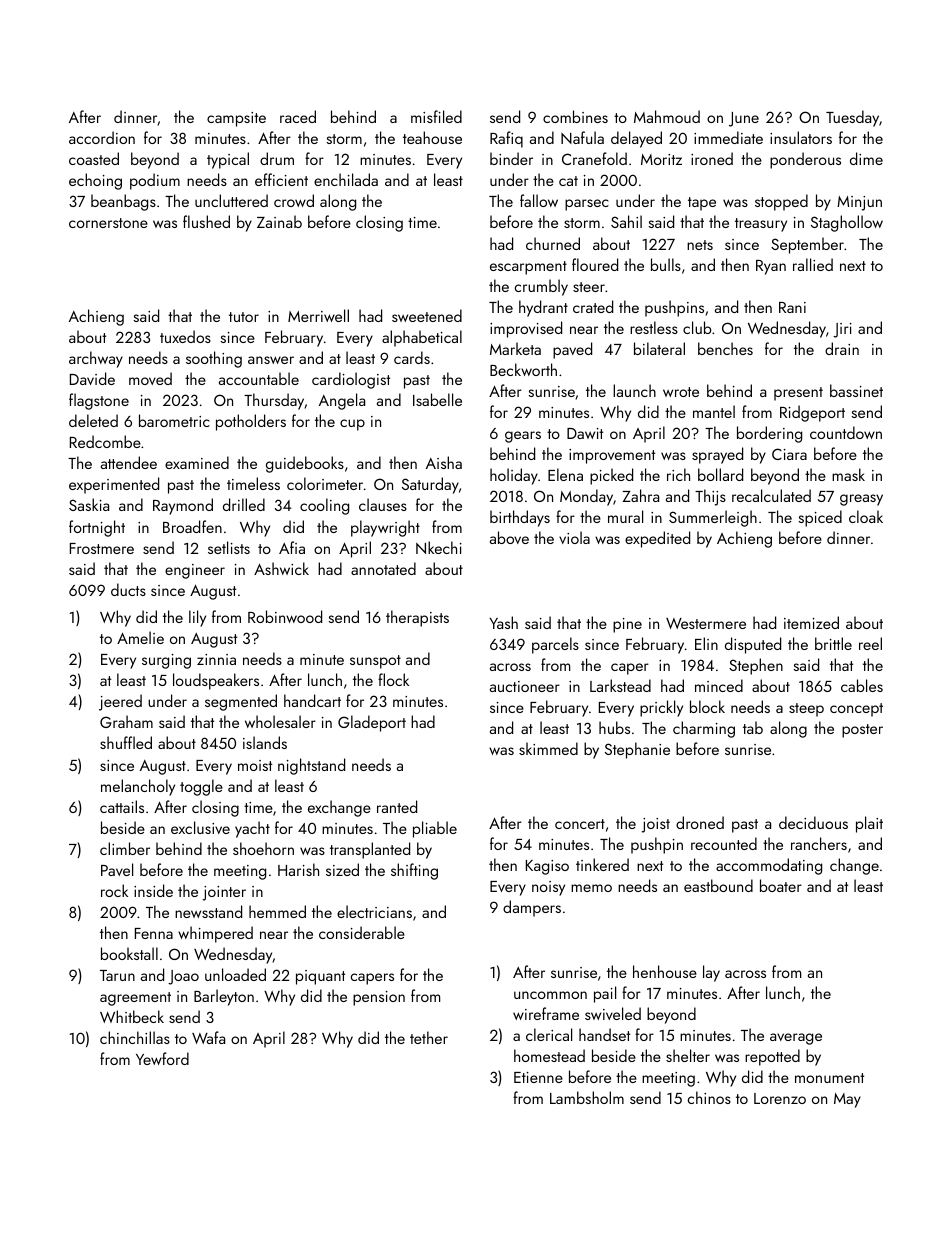 This screenshot has height=1233, width=952. What do you see at coordinates (550, 995) in the screenshot?
I see `uncommon` at bounding box center [550, 995].
